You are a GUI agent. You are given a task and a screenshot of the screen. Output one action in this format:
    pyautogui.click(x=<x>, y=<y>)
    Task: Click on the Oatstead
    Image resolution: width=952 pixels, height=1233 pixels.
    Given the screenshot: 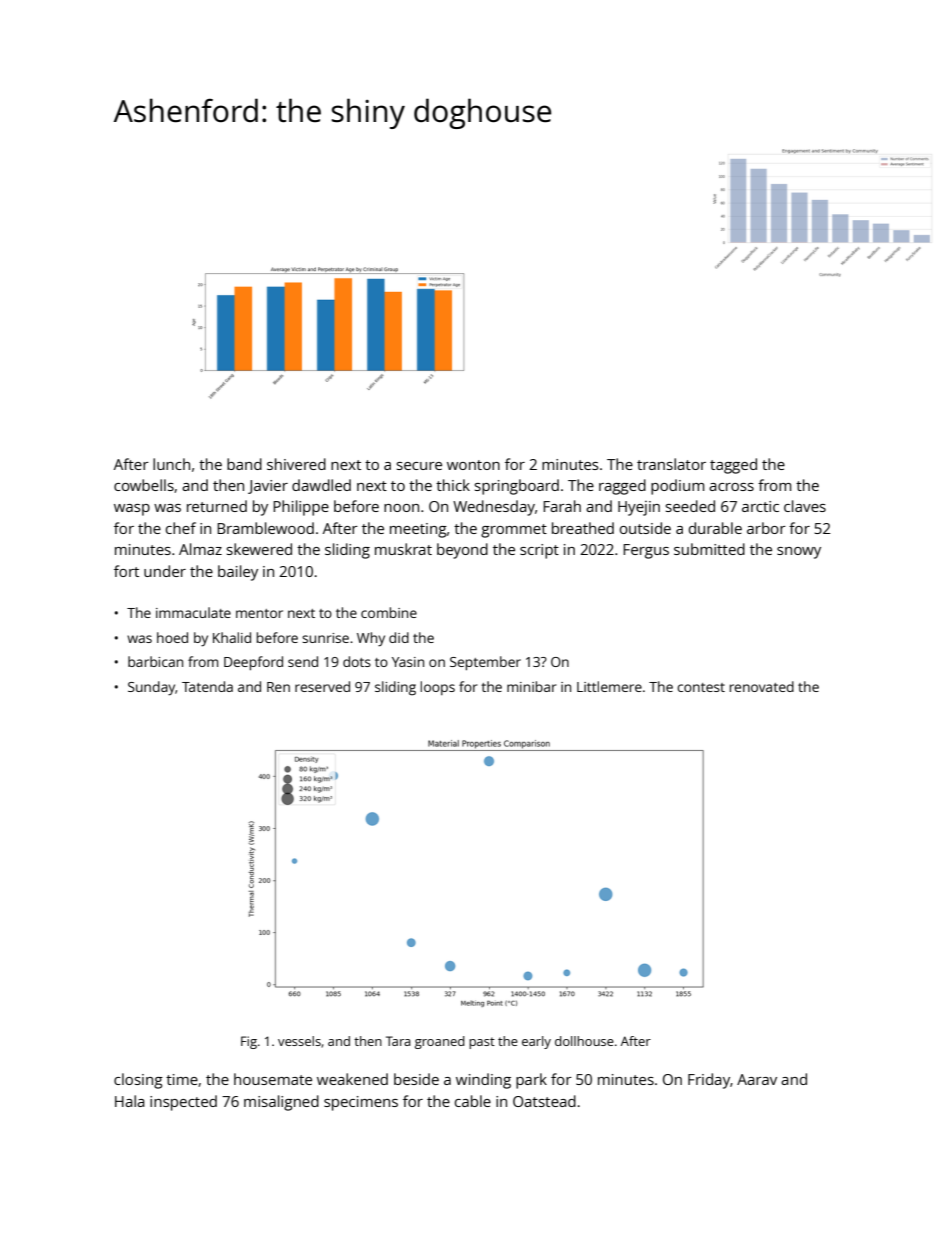 What is the action you would take?
    pyautogui.click(x=544, y=1101)
